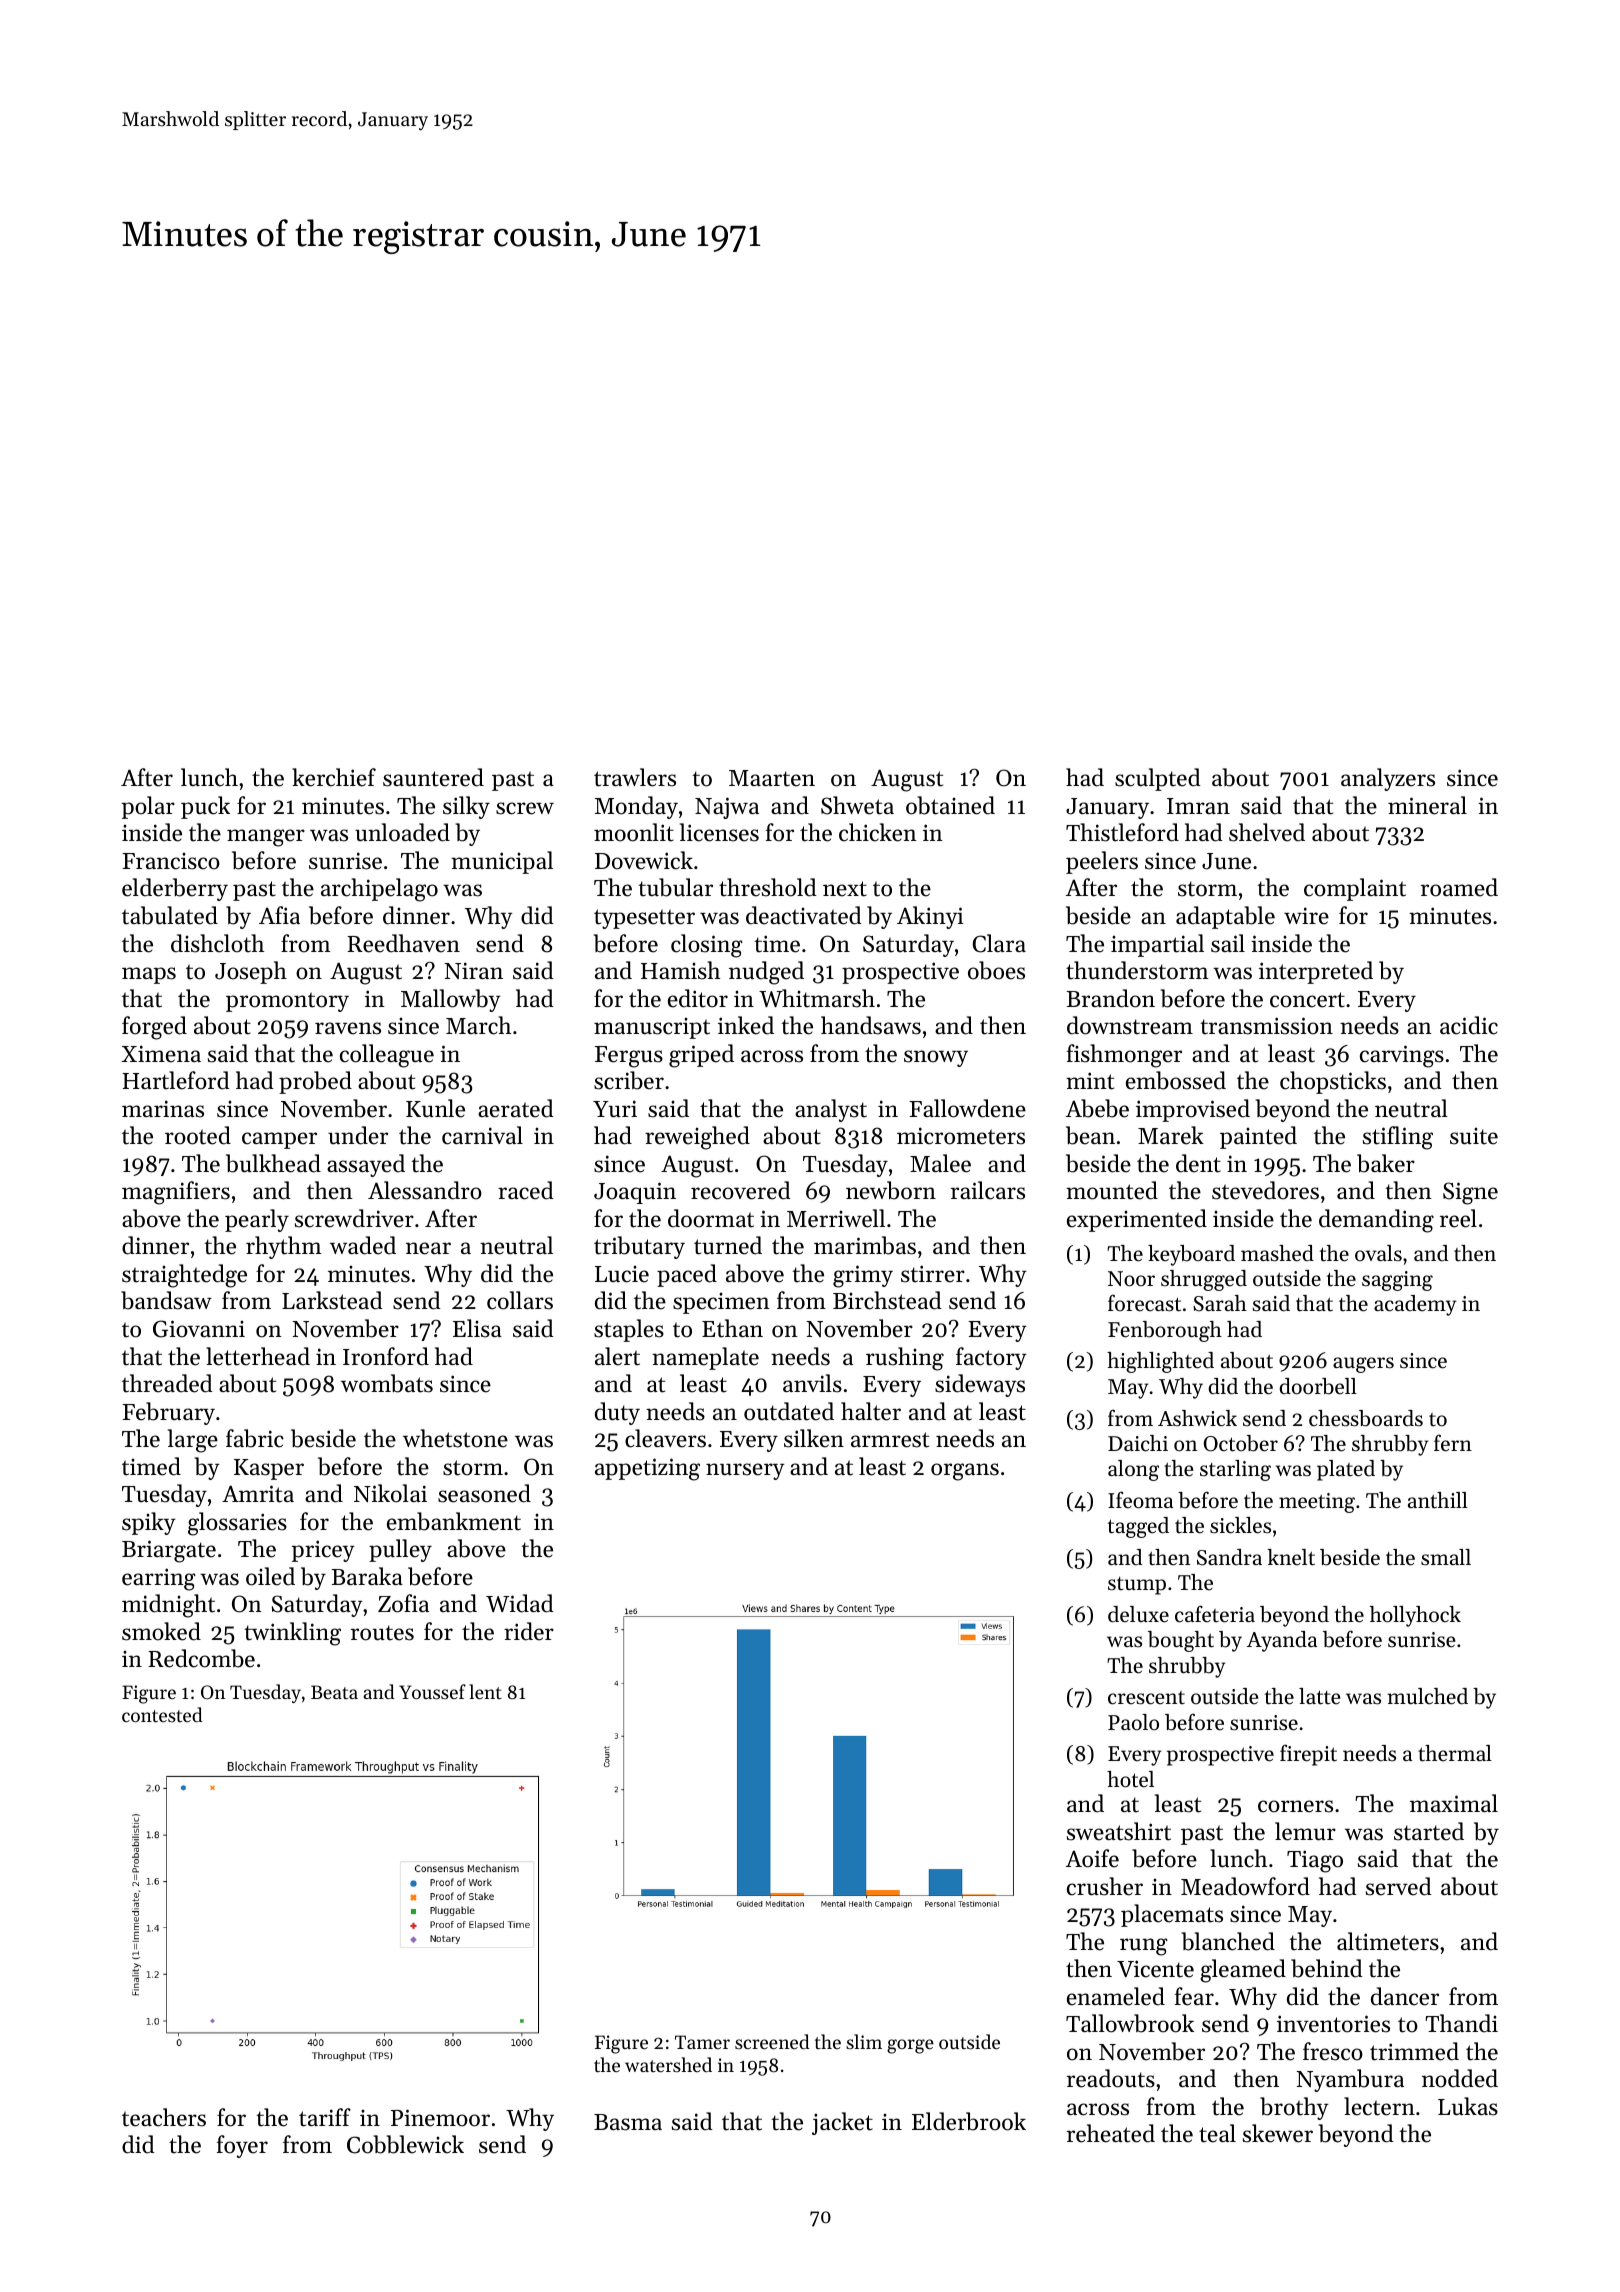 The image size is (1620, 2292). I want to click on maps, so click(149, 975).
